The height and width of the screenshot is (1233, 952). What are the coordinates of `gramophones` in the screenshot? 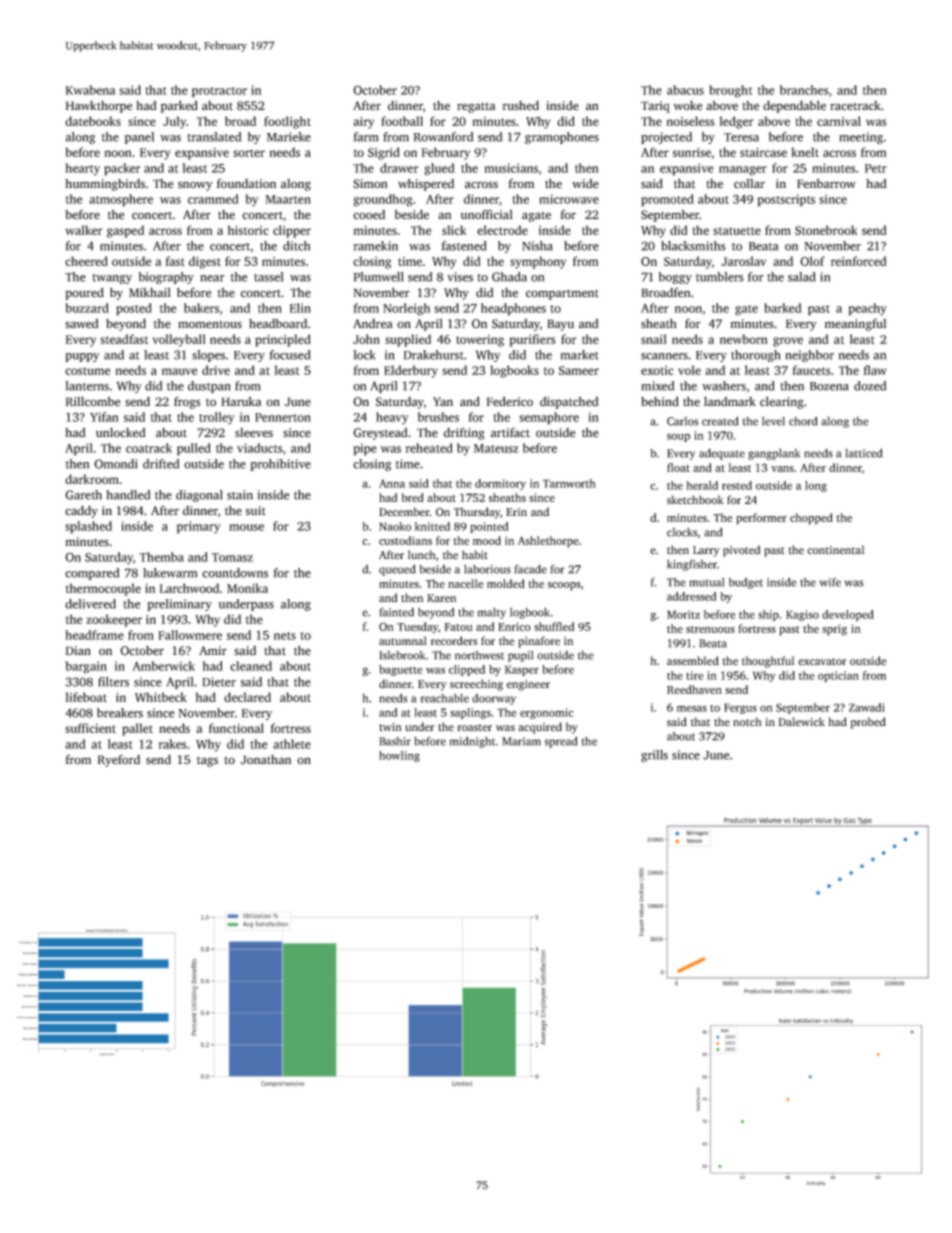 It's located at (562, 138).
